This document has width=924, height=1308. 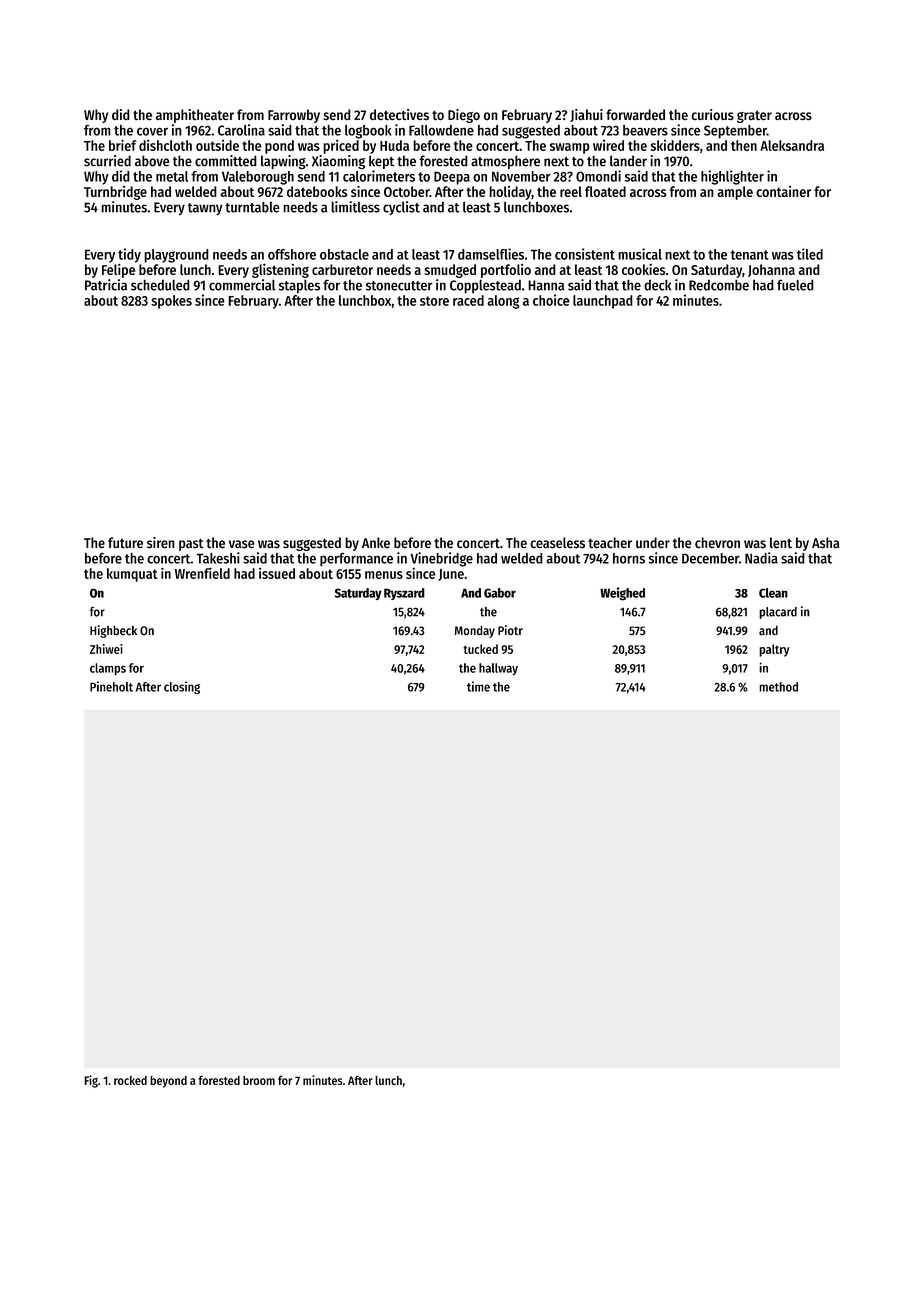 I want to click on grater, so click(x=754, y=117).
